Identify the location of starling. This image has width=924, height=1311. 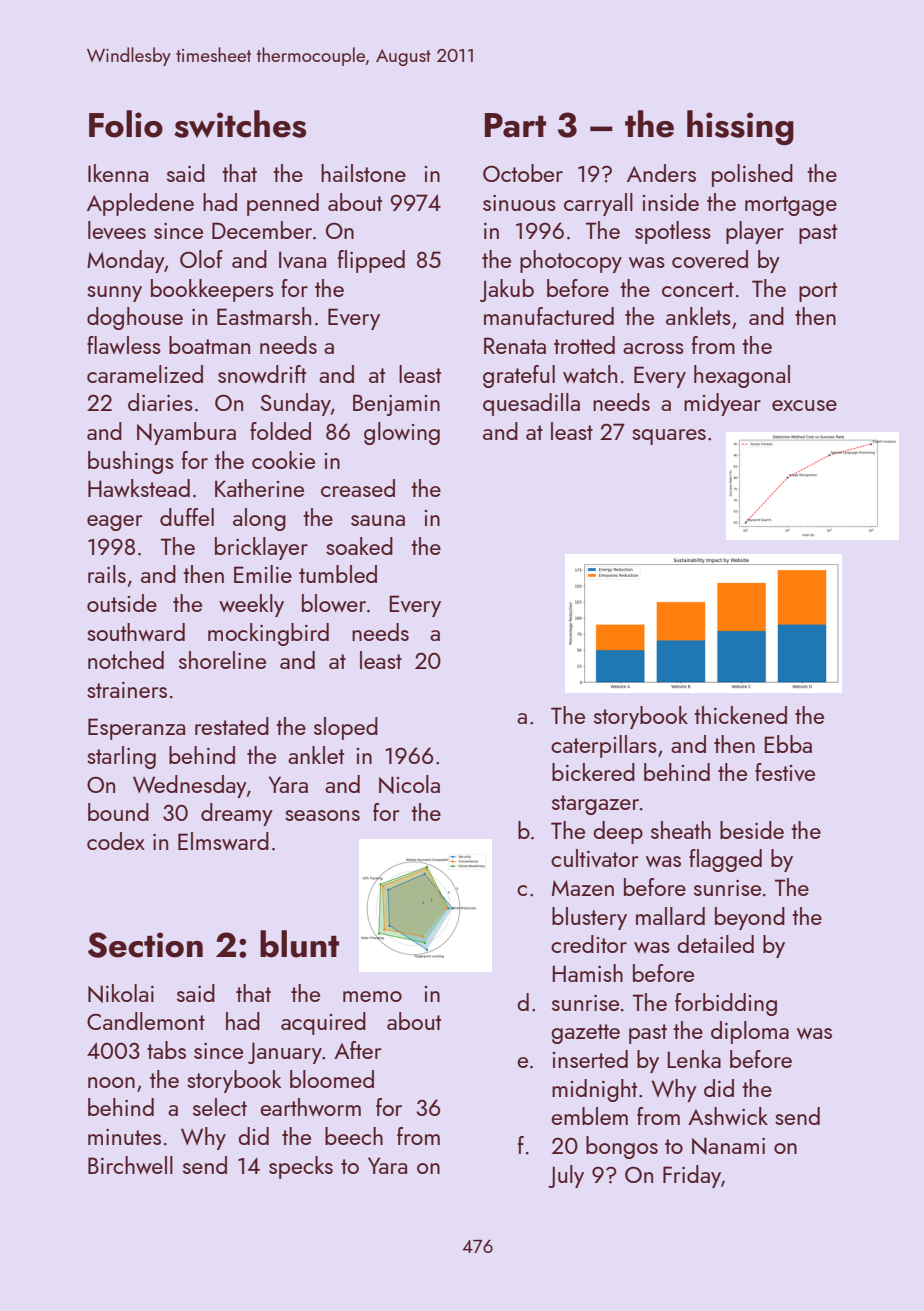
(121, 757).
